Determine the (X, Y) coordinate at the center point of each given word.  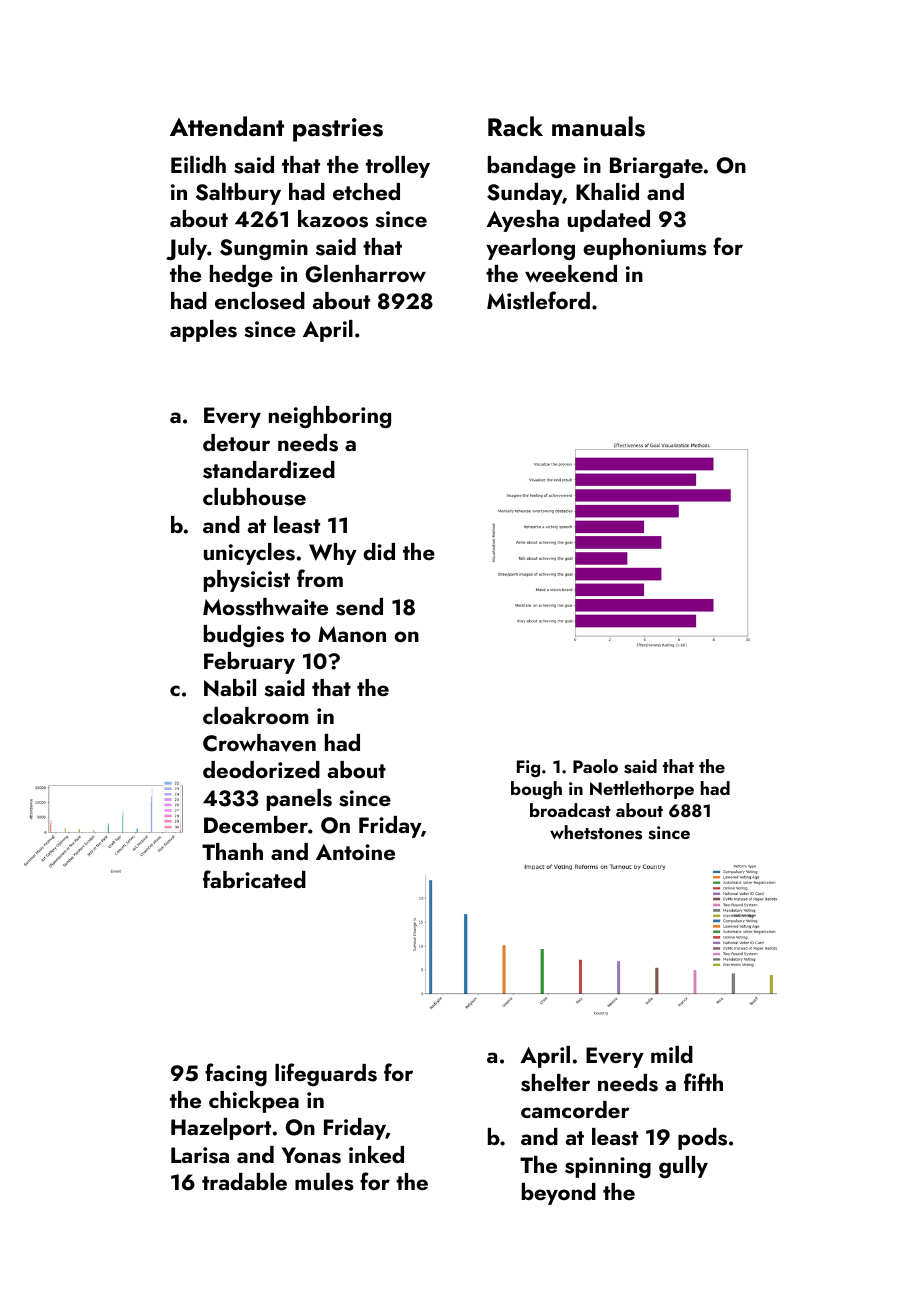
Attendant (227, 126)
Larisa (200, 1155)
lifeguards (326, 1074)
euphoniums (644, 249)
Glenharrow (366, 274)
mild (672, 1054)
